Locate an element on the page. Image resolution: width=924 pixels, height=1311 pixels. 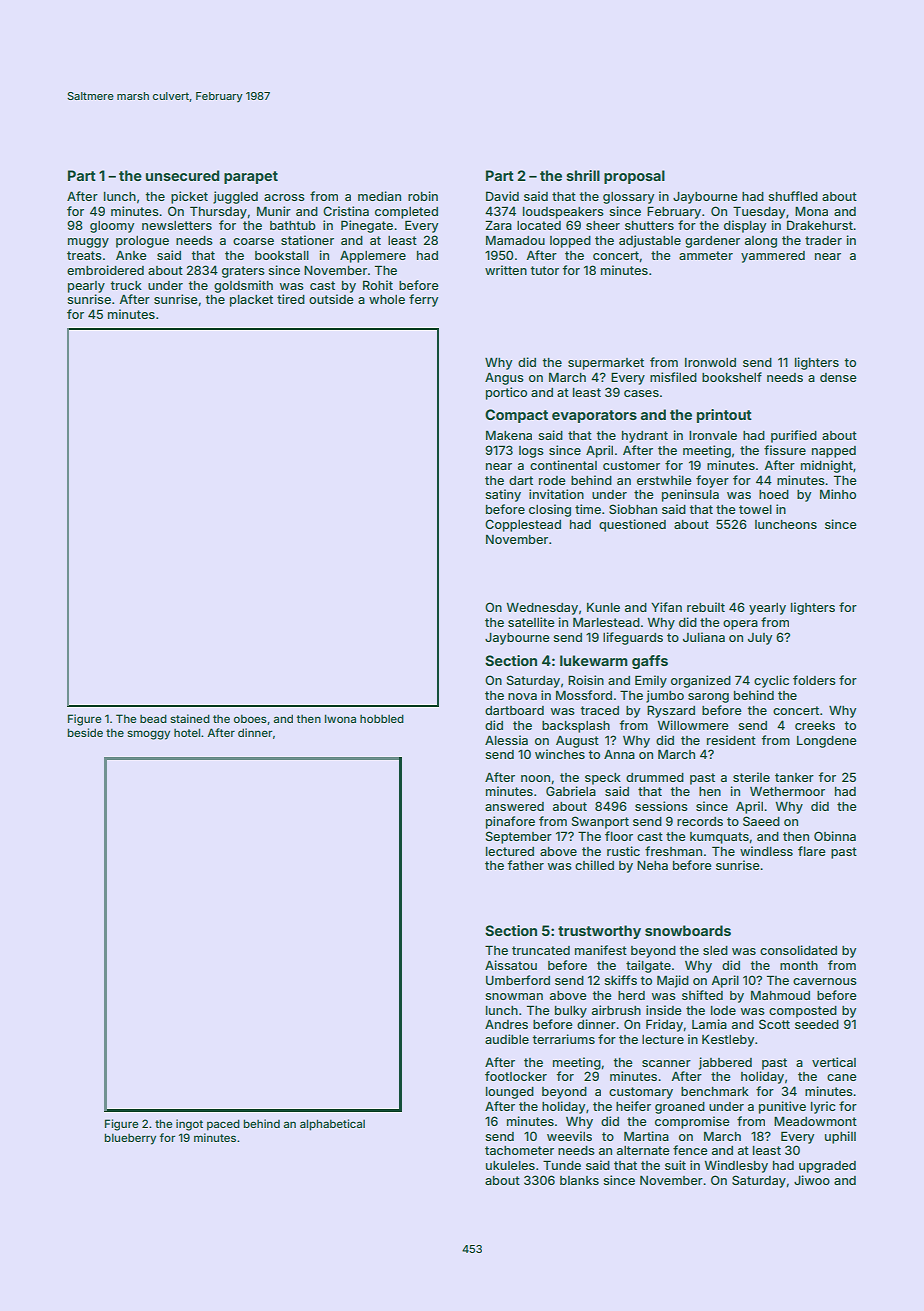
Aissatou is located at coordinates (511, 965).
